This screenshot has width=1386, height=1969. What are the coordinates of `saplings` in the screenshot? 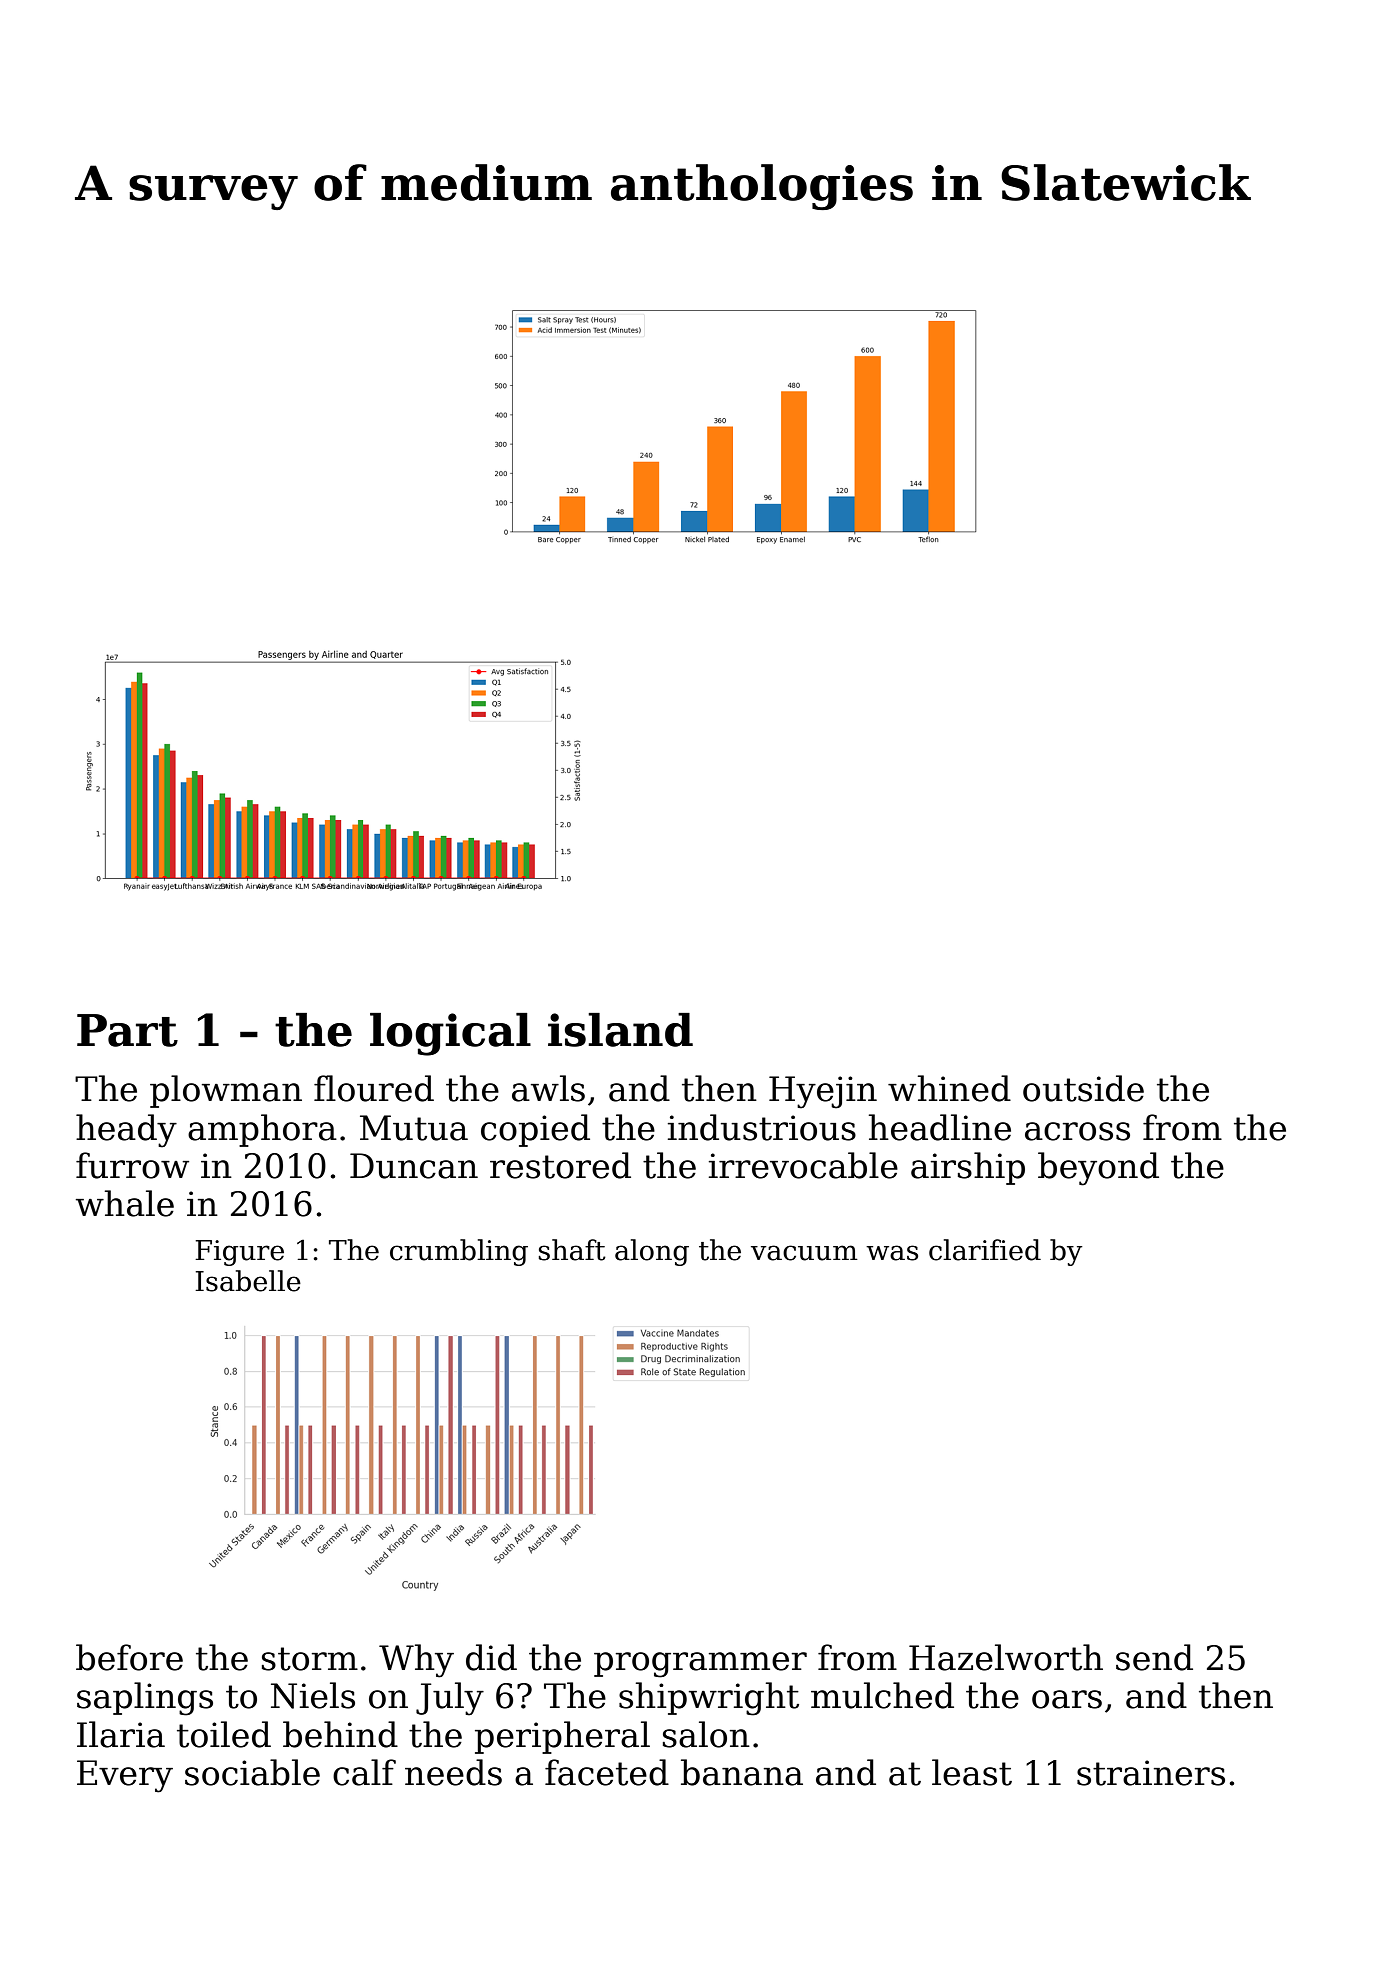 It's located at (145, 1699).
